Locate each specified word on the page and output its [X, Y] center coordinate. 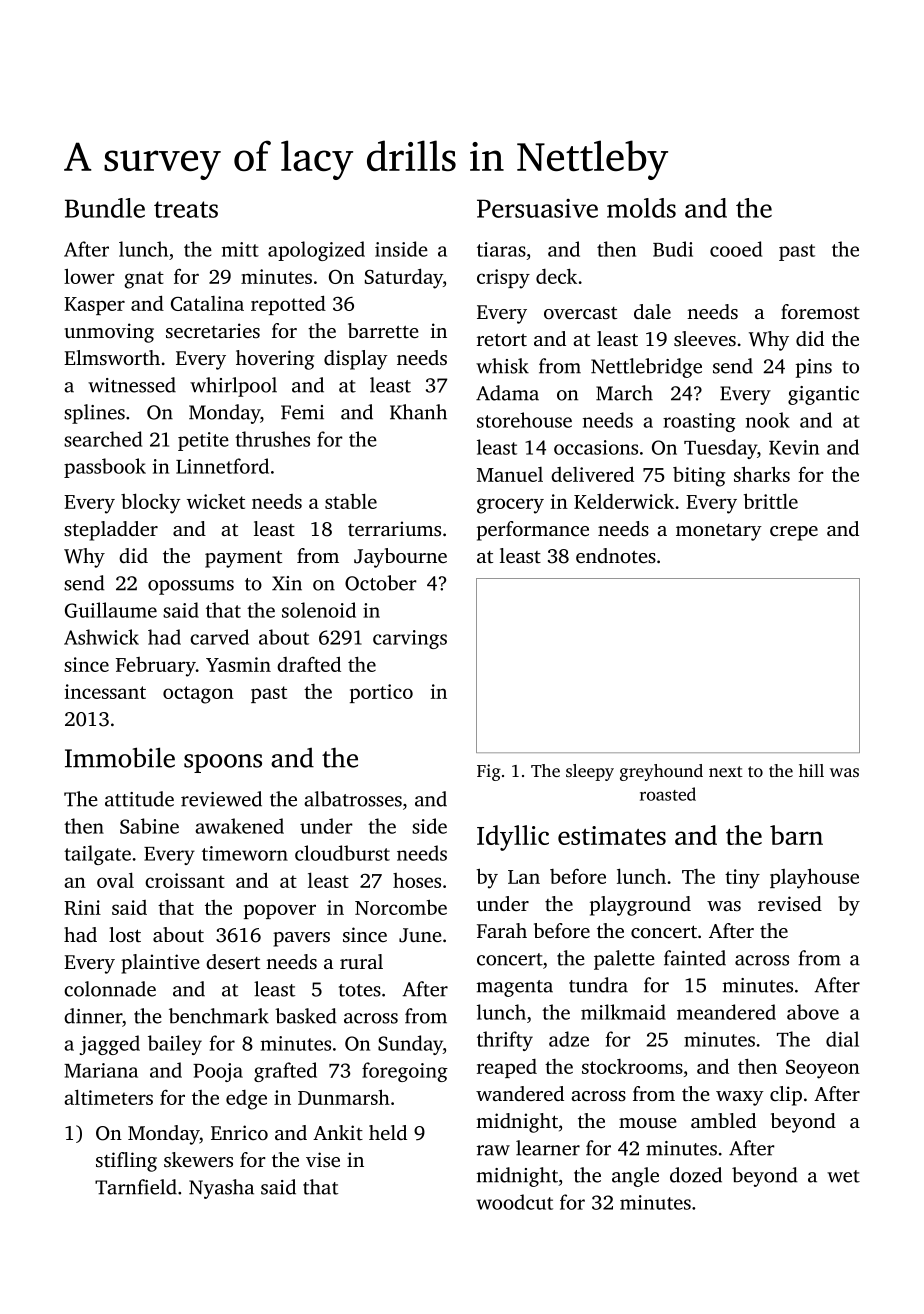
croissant [185, 880]
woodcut [514, 1202]
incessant [105, 691]
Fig [489, 772]
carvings [410, 639]
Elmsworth [112, 357]
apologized [316, 251]
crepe [794, 533]
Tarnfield [136, 1187]
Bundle [105, 208]
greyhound [661, 772]
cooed [736, 249]
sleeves [705, 338]
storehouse [524, 420]
